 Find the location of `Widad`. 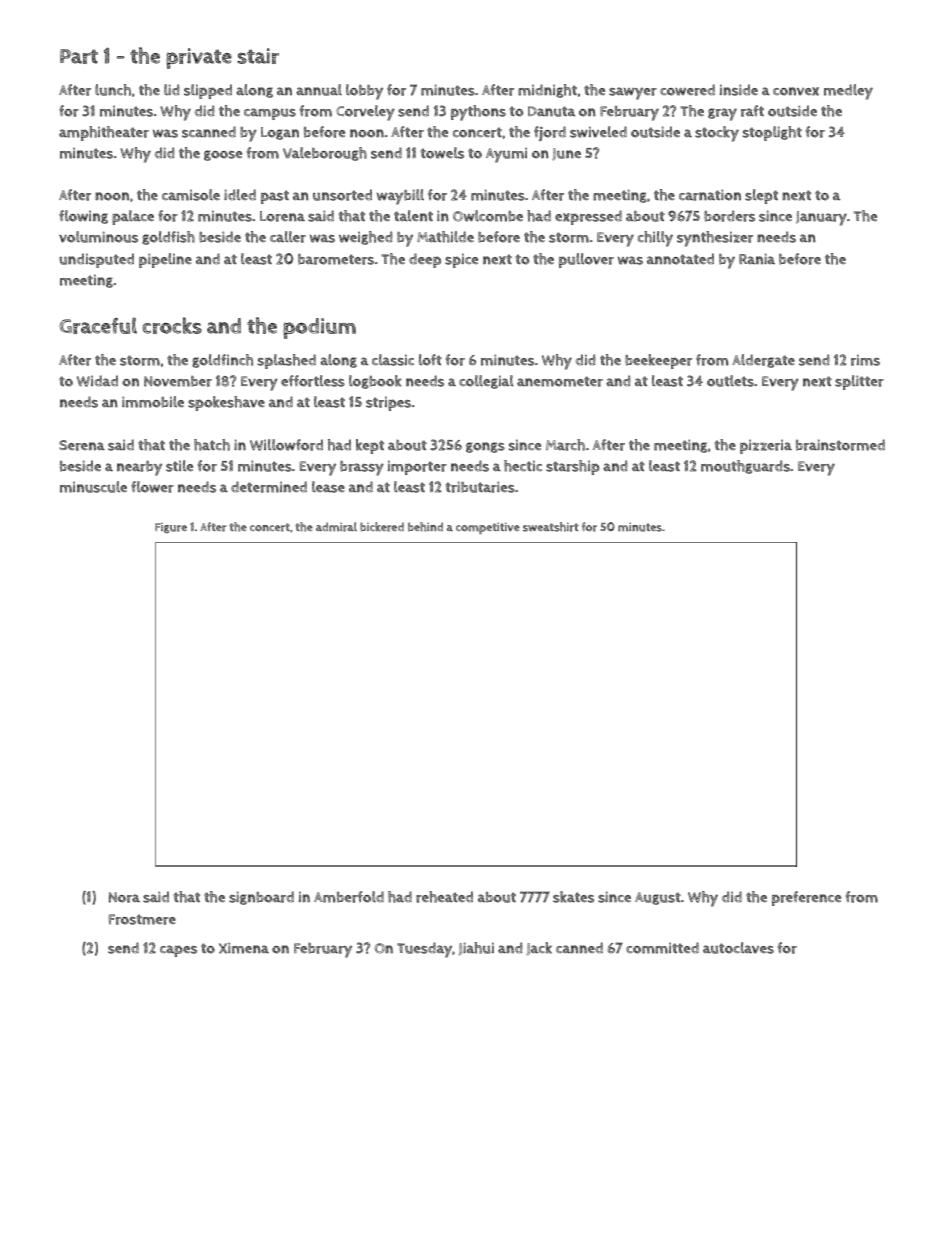

Widad is located at coordinates (97, 381).
